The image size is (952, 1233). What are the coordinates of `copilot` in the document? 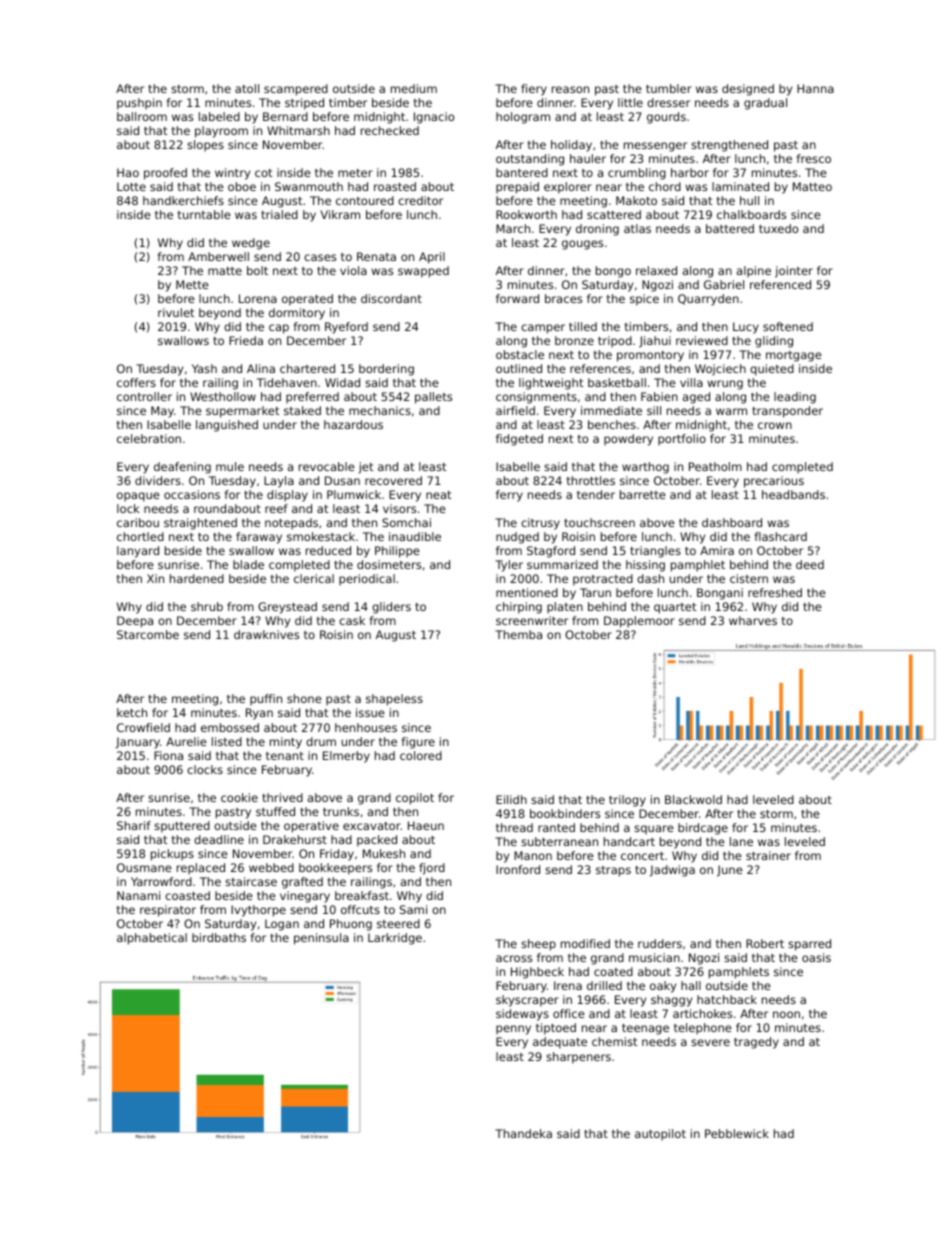 It's located at (415, 799).
